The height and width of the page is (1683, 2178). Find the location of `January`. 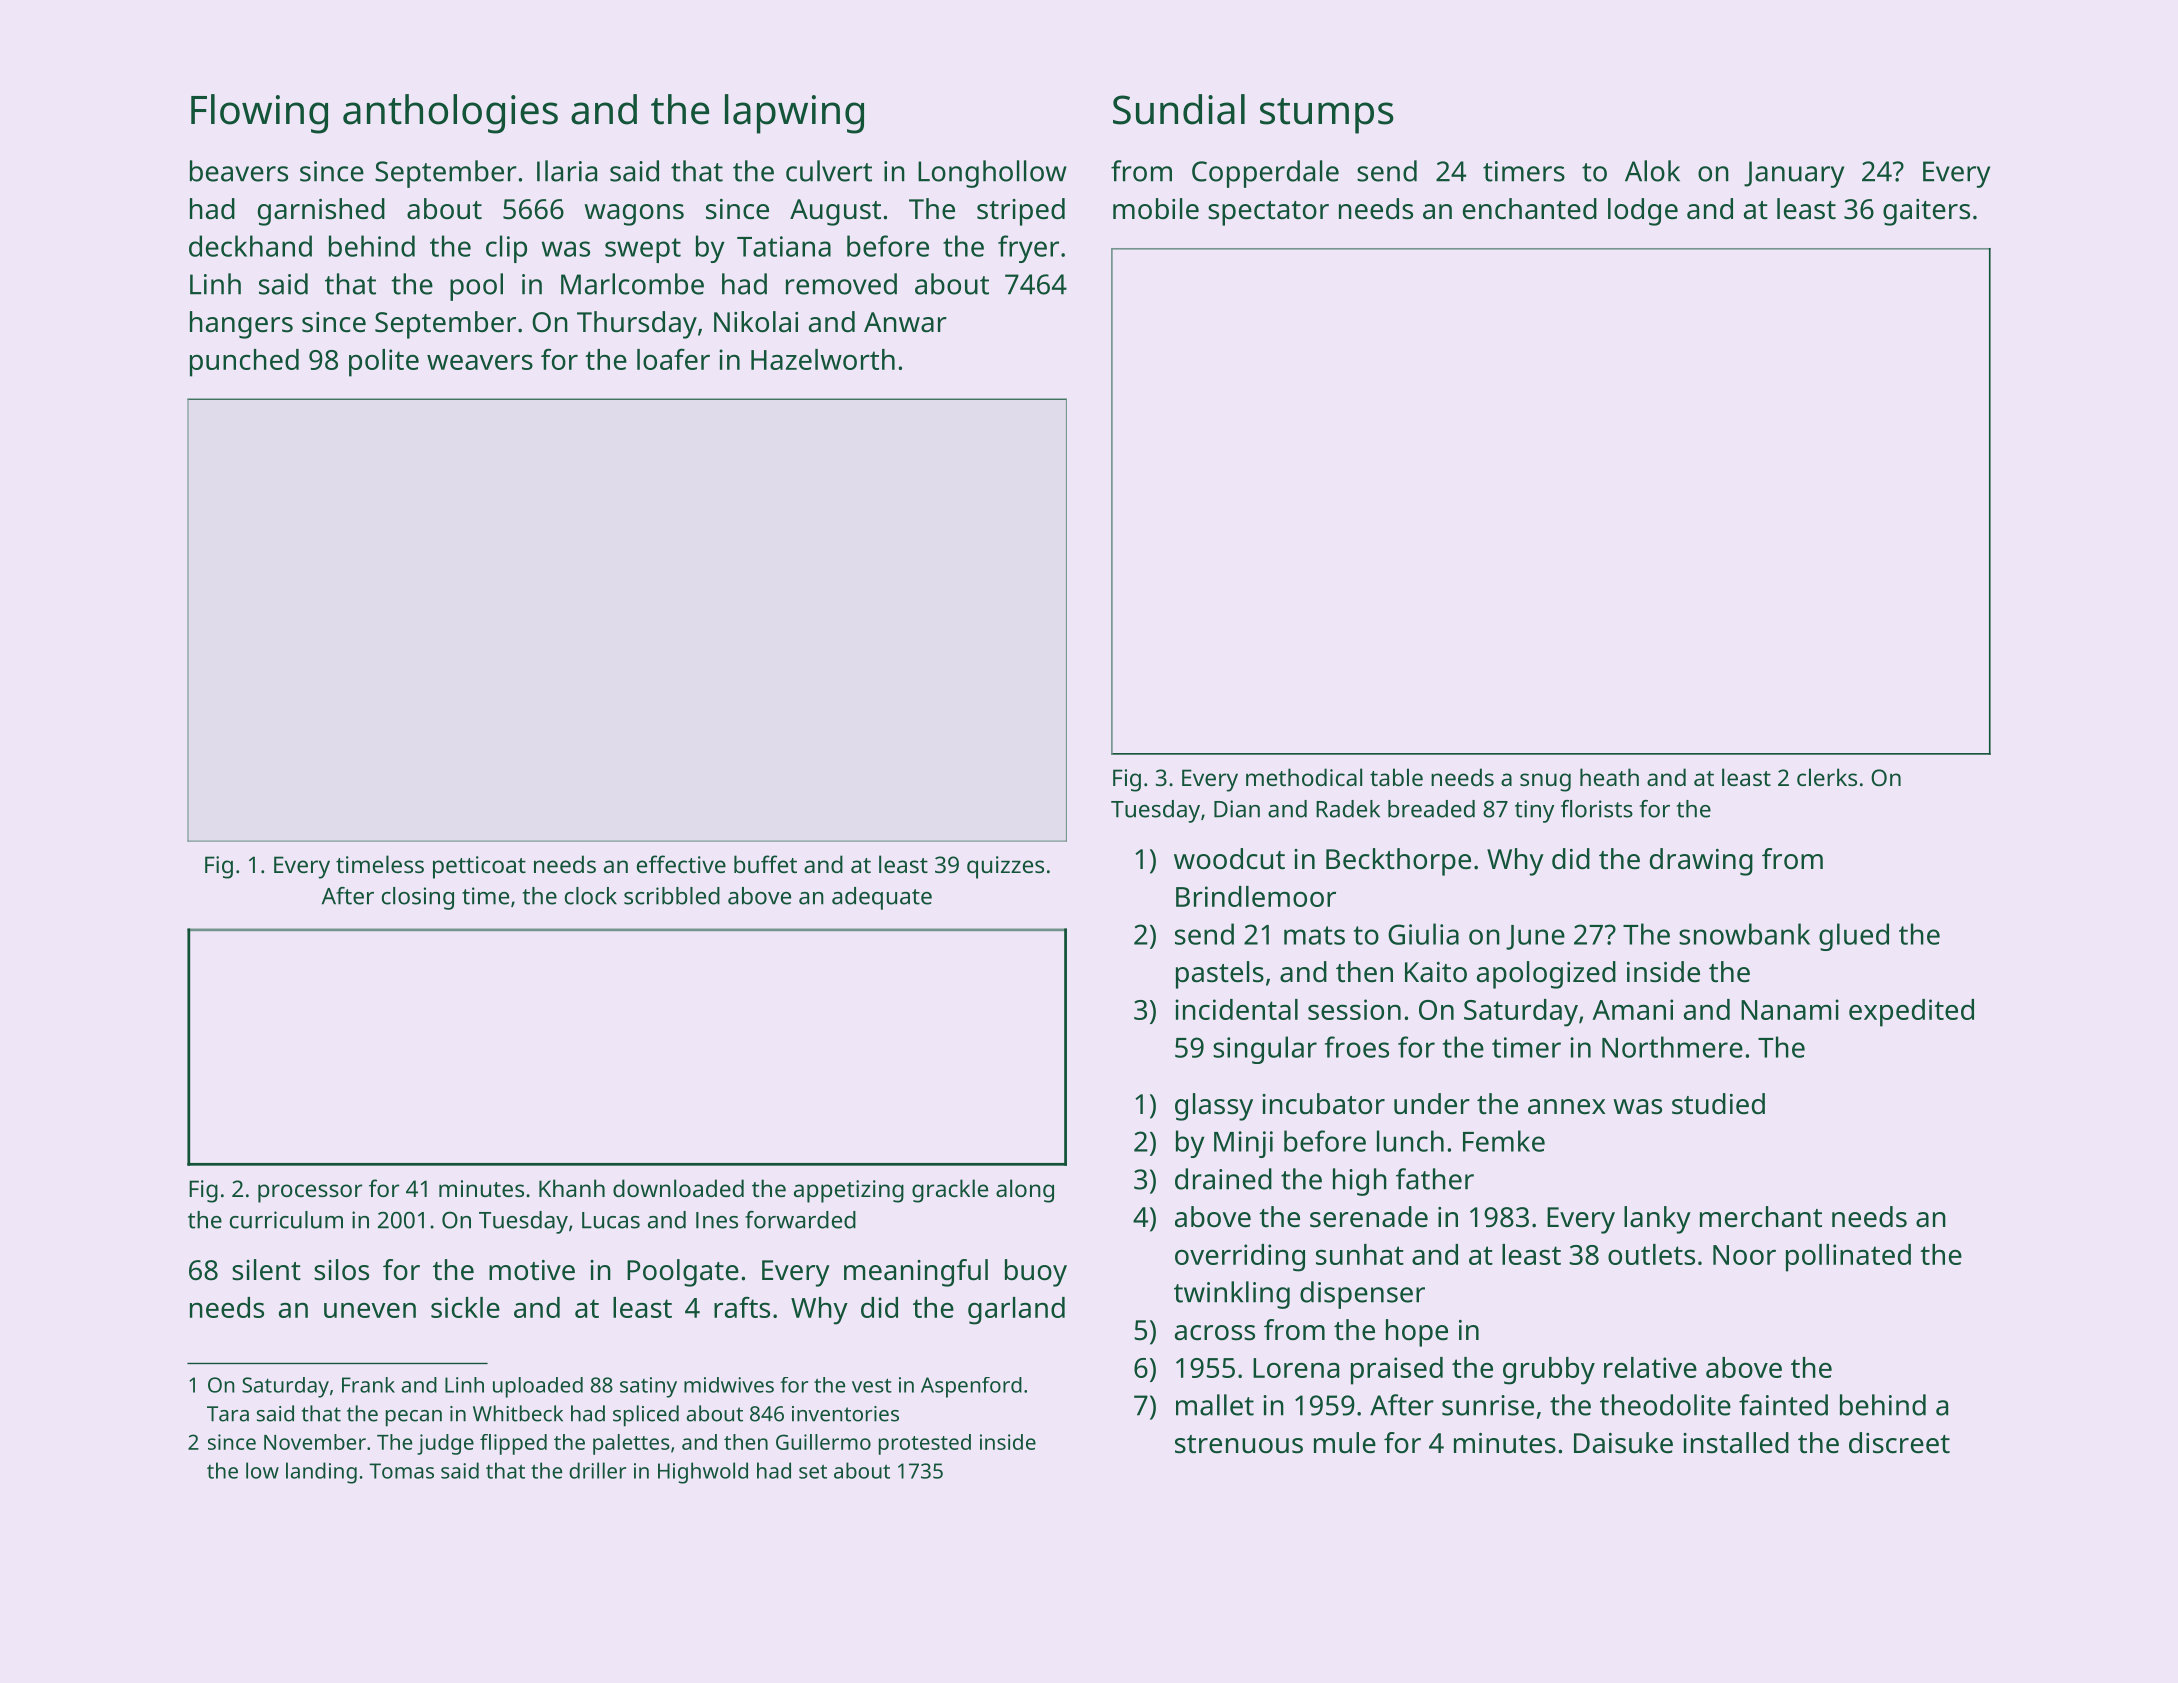

January is located at coordinates (1794, 174).
